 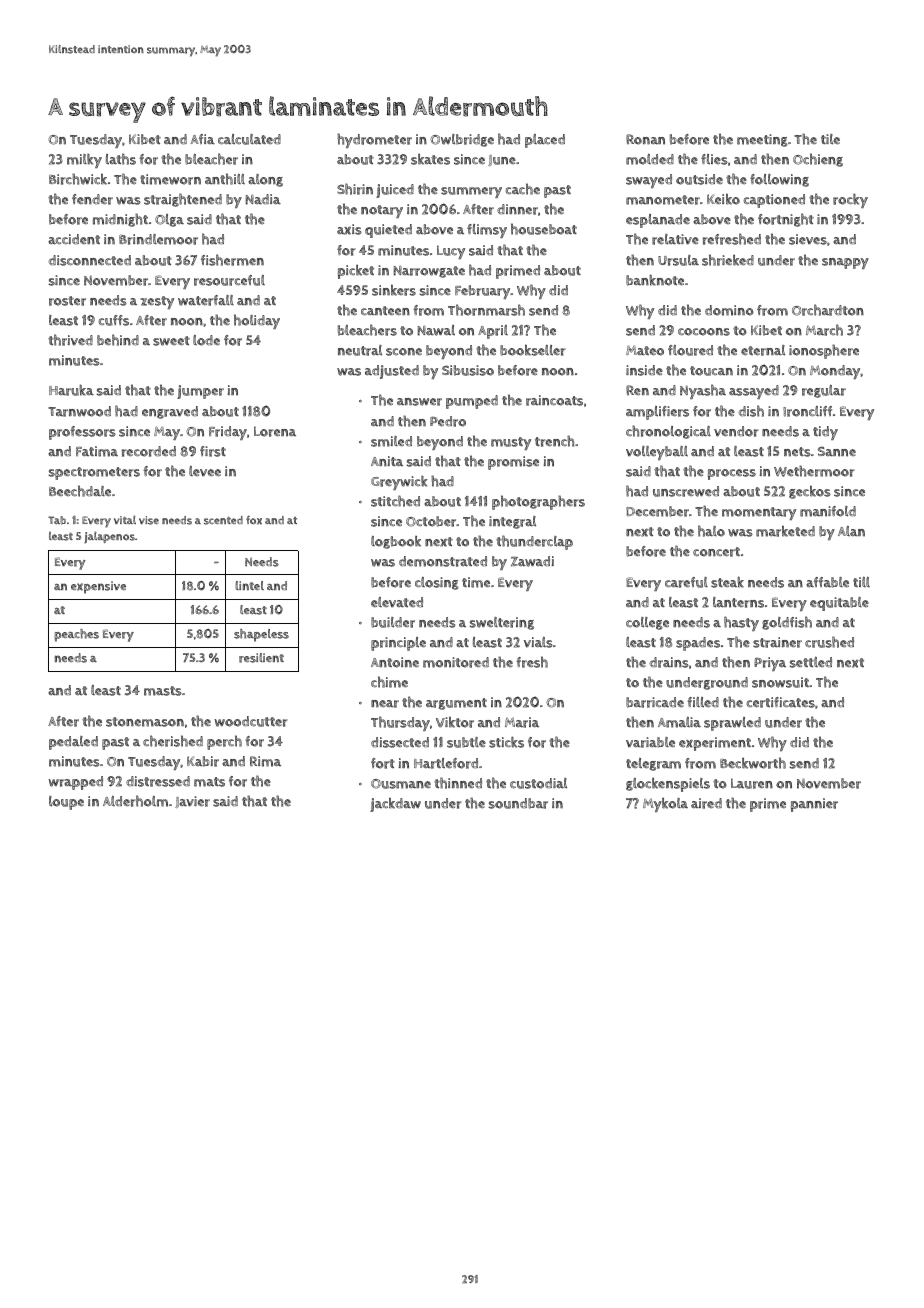 What do you see at coordinates (830, 139) in the image?
I see `tile` at bounding box center [830, 139].
